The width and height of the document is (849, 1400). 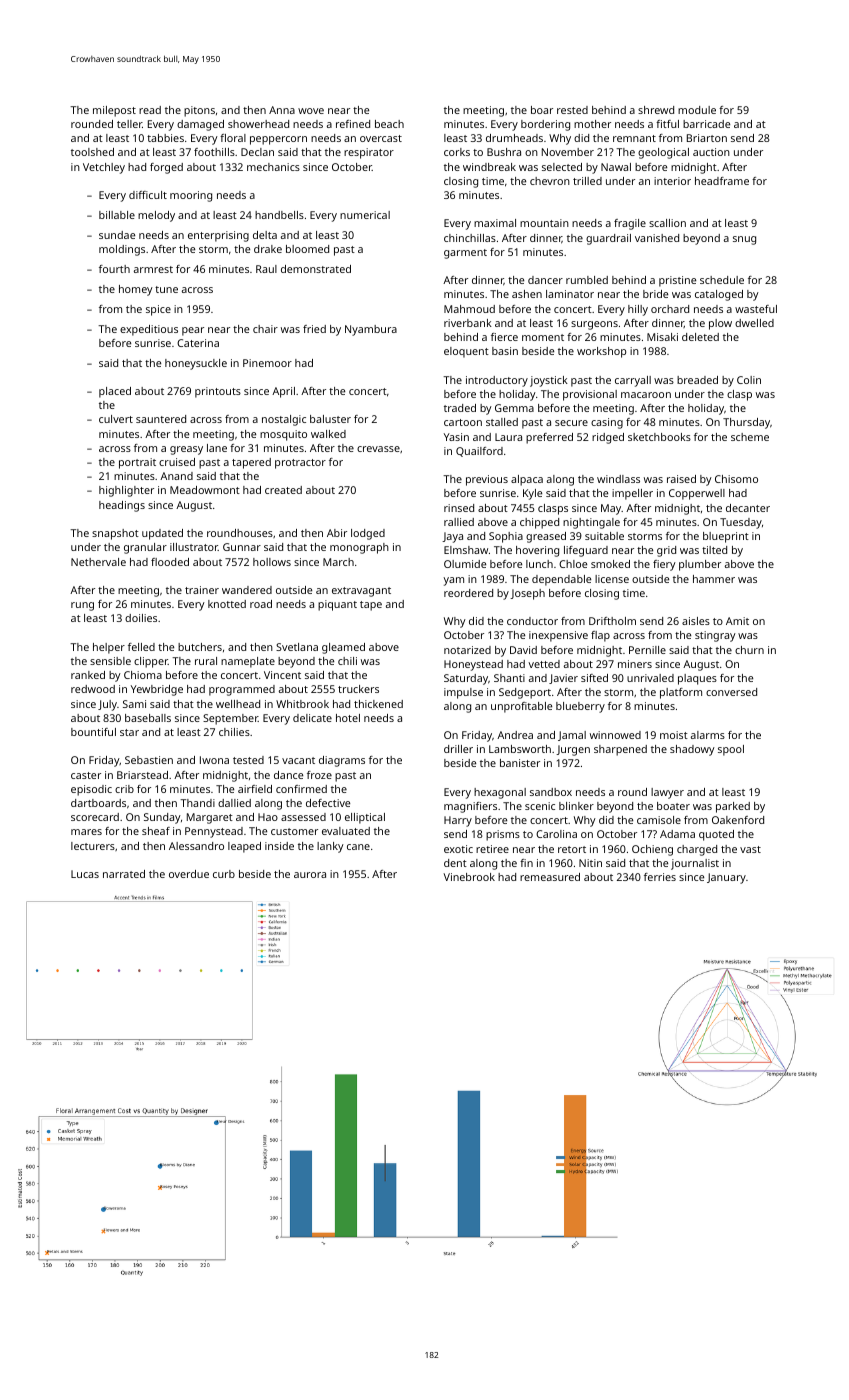 I want to click on journalist, so click(x=695, y=864).
